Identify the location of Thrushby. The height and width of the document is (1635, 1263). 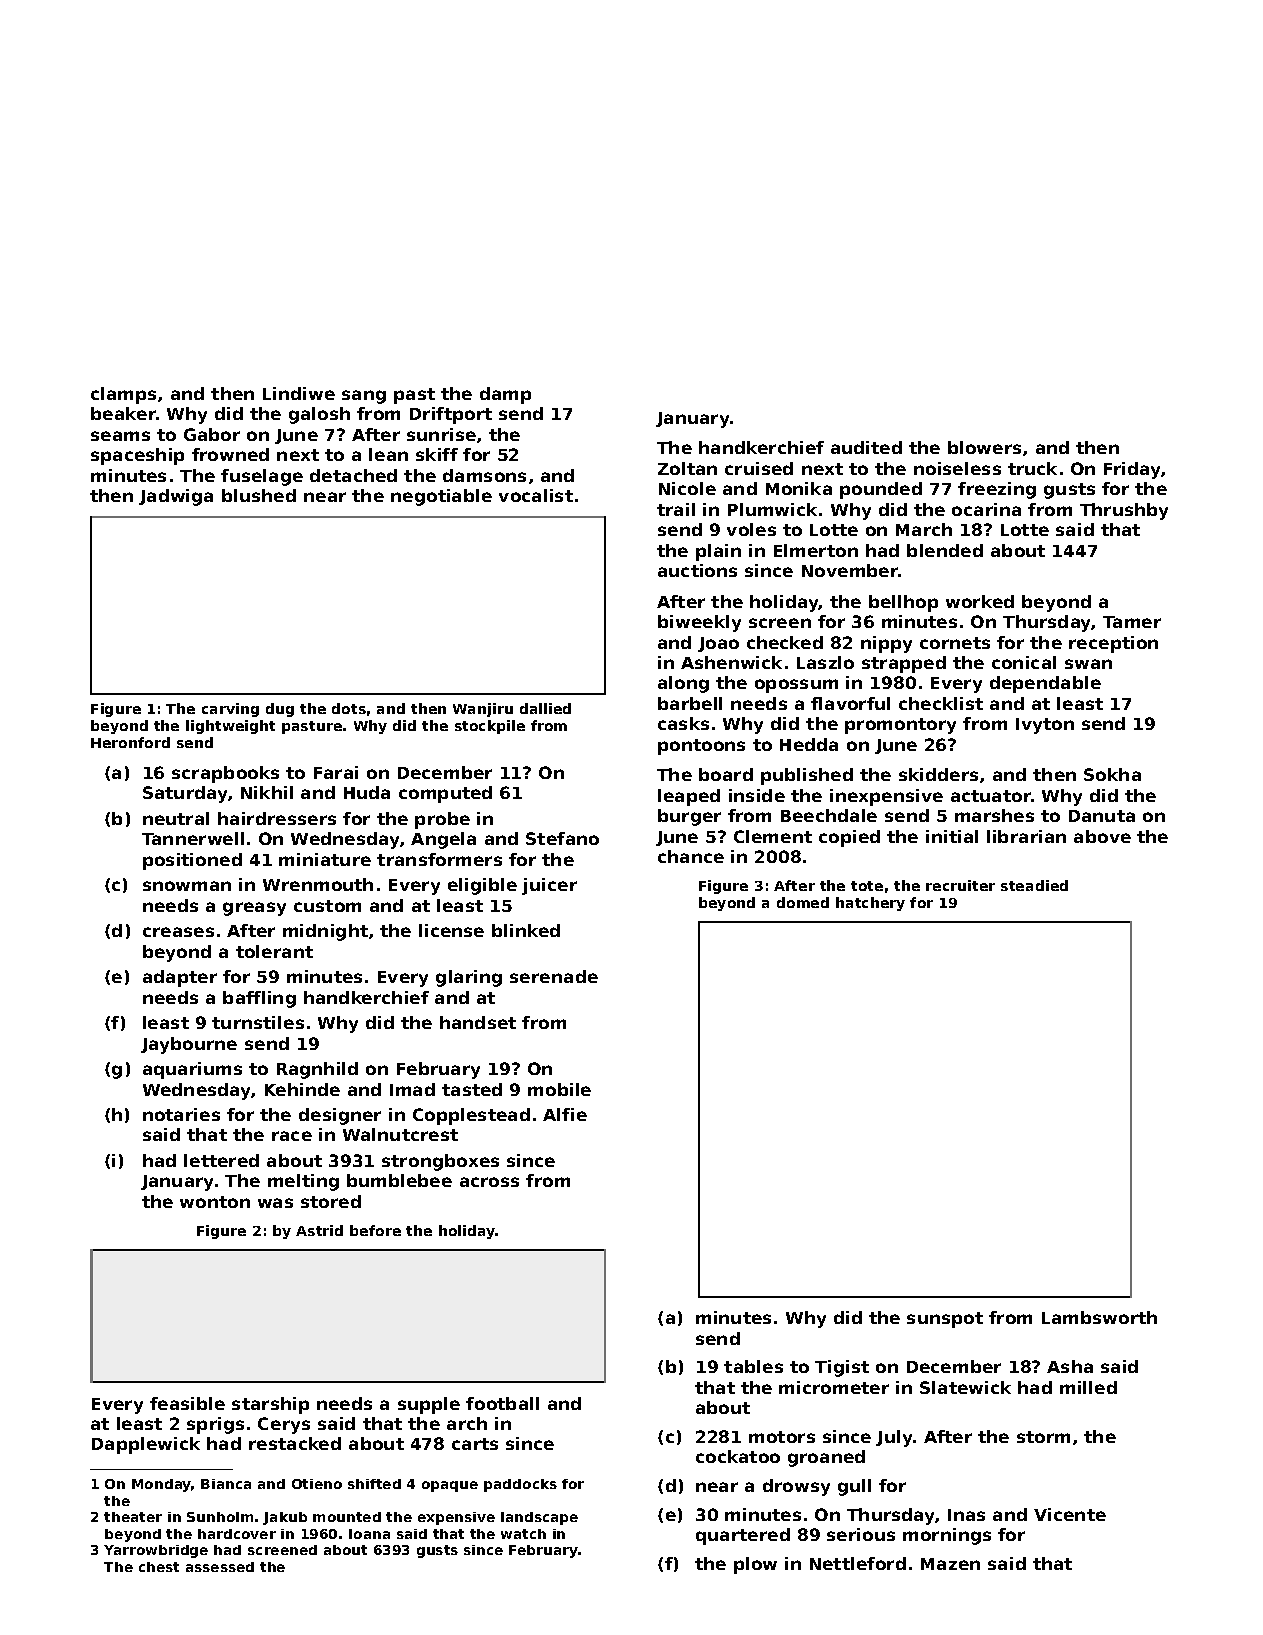
(1124, 511).
